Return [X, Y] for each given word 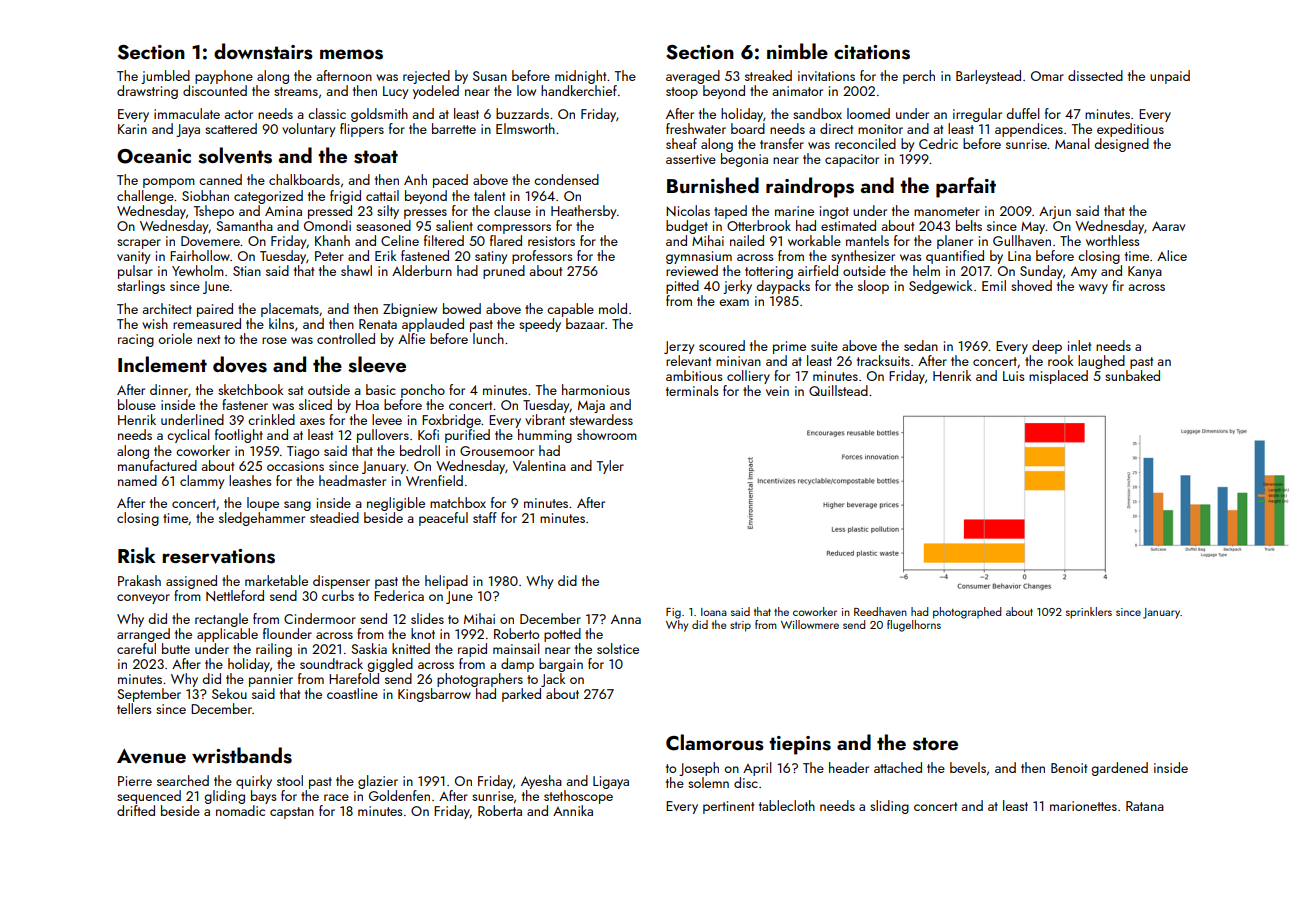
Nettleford [235, 595]
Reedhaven [880, 611]
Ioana [714, 612]
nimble [797, 51]
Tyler [610, 467]
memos [351, 54]
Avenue [151, 756]
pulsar [135, 272]
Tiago [303, 452]
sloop [873, 287]
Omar [1047, 76]
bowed [462, 308]
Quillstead [838, 390]
